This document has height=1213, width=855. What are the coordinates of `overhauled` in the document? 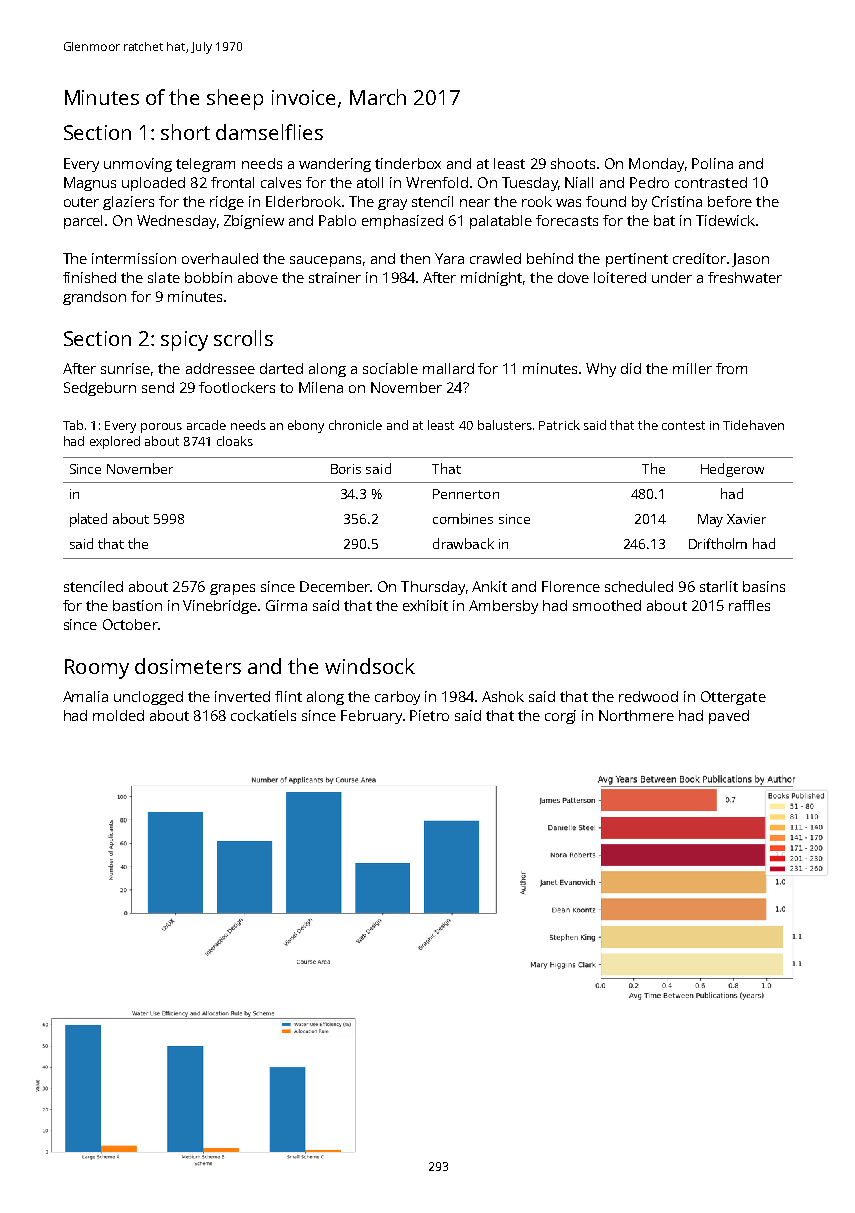 It's located at (220, 258).
